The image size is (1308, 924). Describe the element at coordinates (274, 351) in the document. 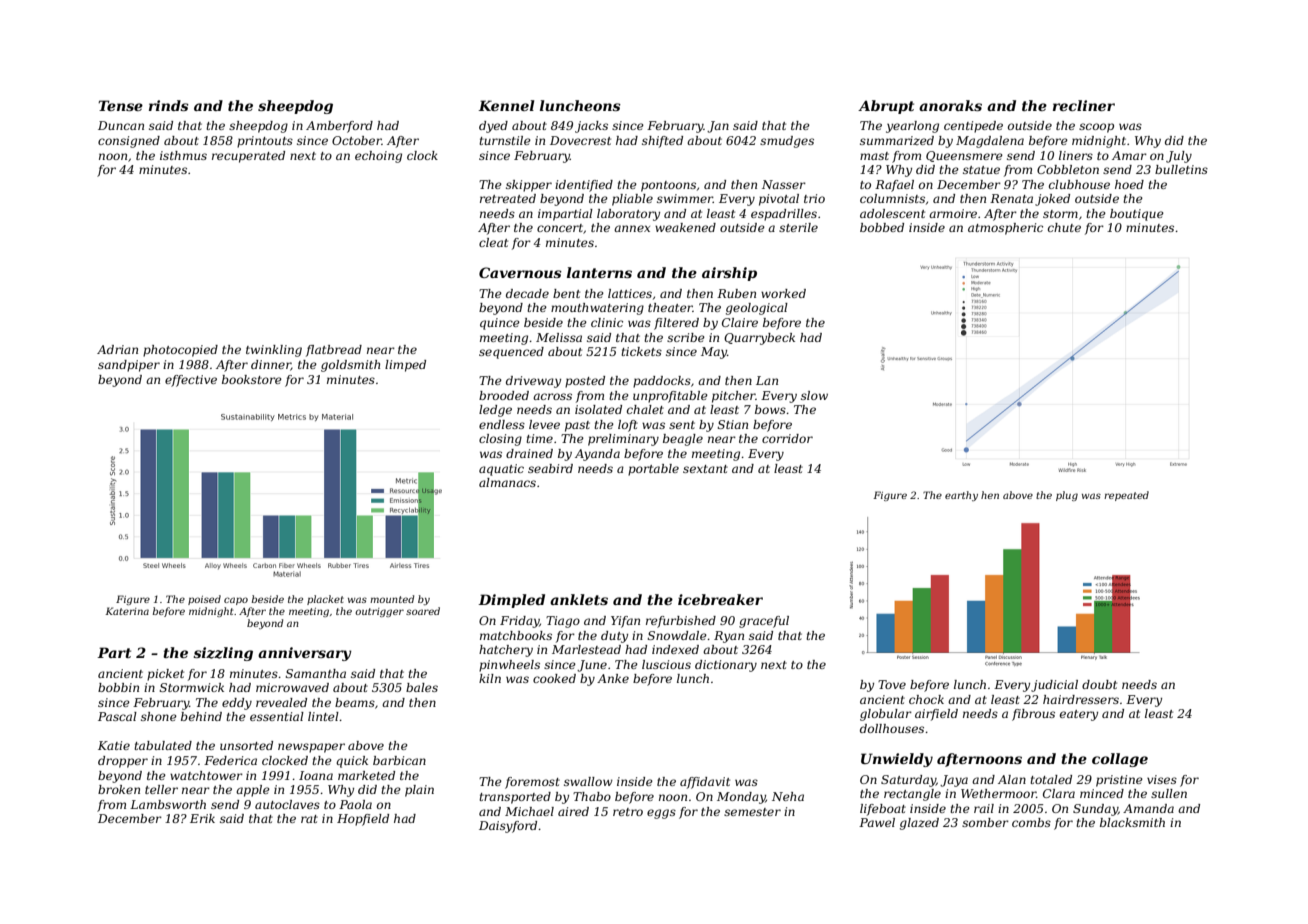

I see `twinkling` at that location.
